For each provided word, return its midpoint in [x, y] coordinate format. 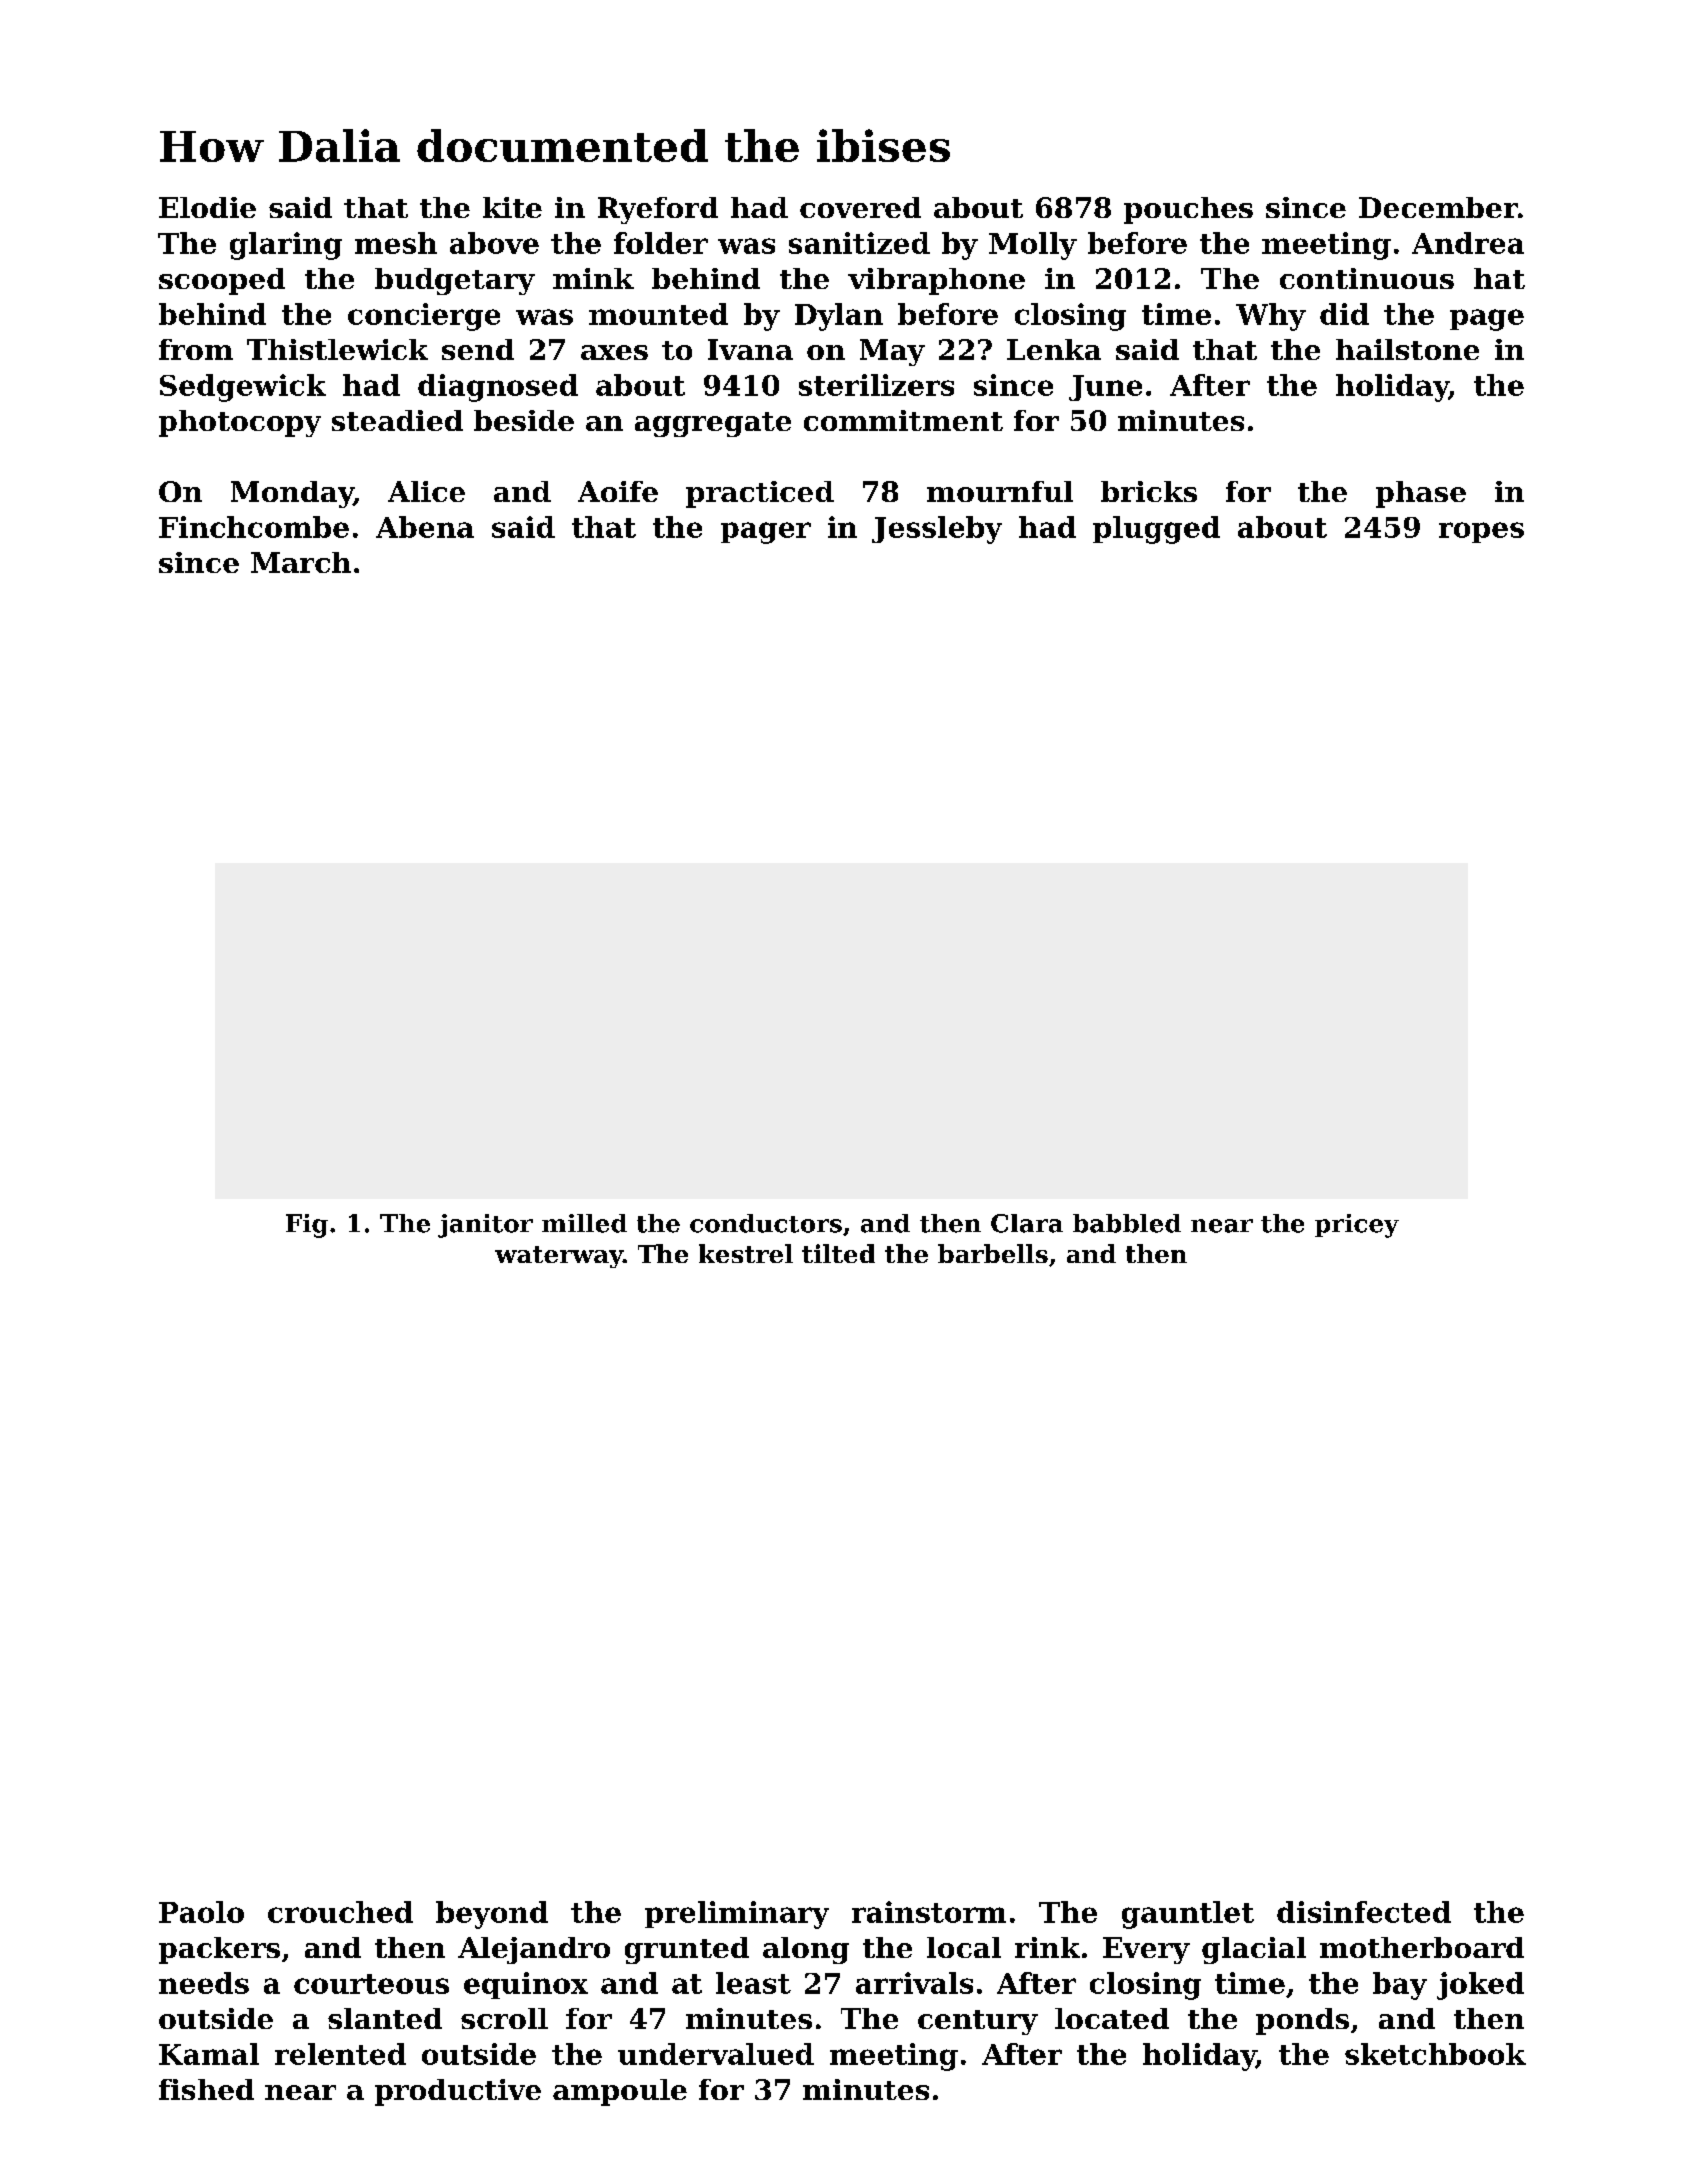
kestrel [746, 1253]
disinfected [1364, 1912]
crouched [340, 1912]
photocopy [240, 423]
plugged [1156, 530]
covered [860, 207]
